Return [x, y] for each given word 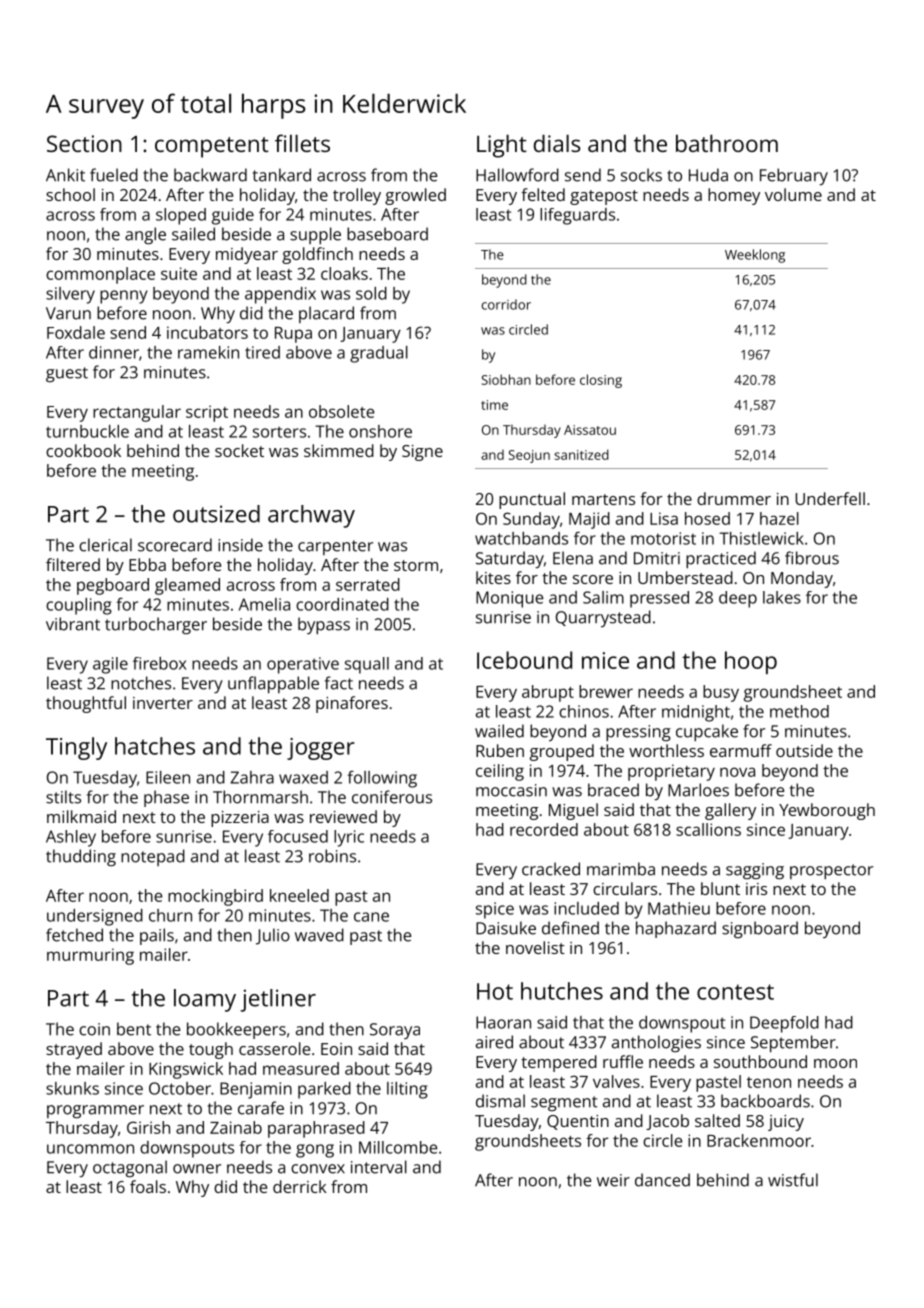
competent [212, 147]
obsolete [341, 411]
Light [502, 146]
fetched [74, 935]
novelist [535, 947]
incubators [207, 332]
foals [148, 1186]
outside [804, 750]
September [793, 1044]
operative [303, 665]
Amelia [264, 604]
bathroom [727, 143]
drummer [734, 498]
